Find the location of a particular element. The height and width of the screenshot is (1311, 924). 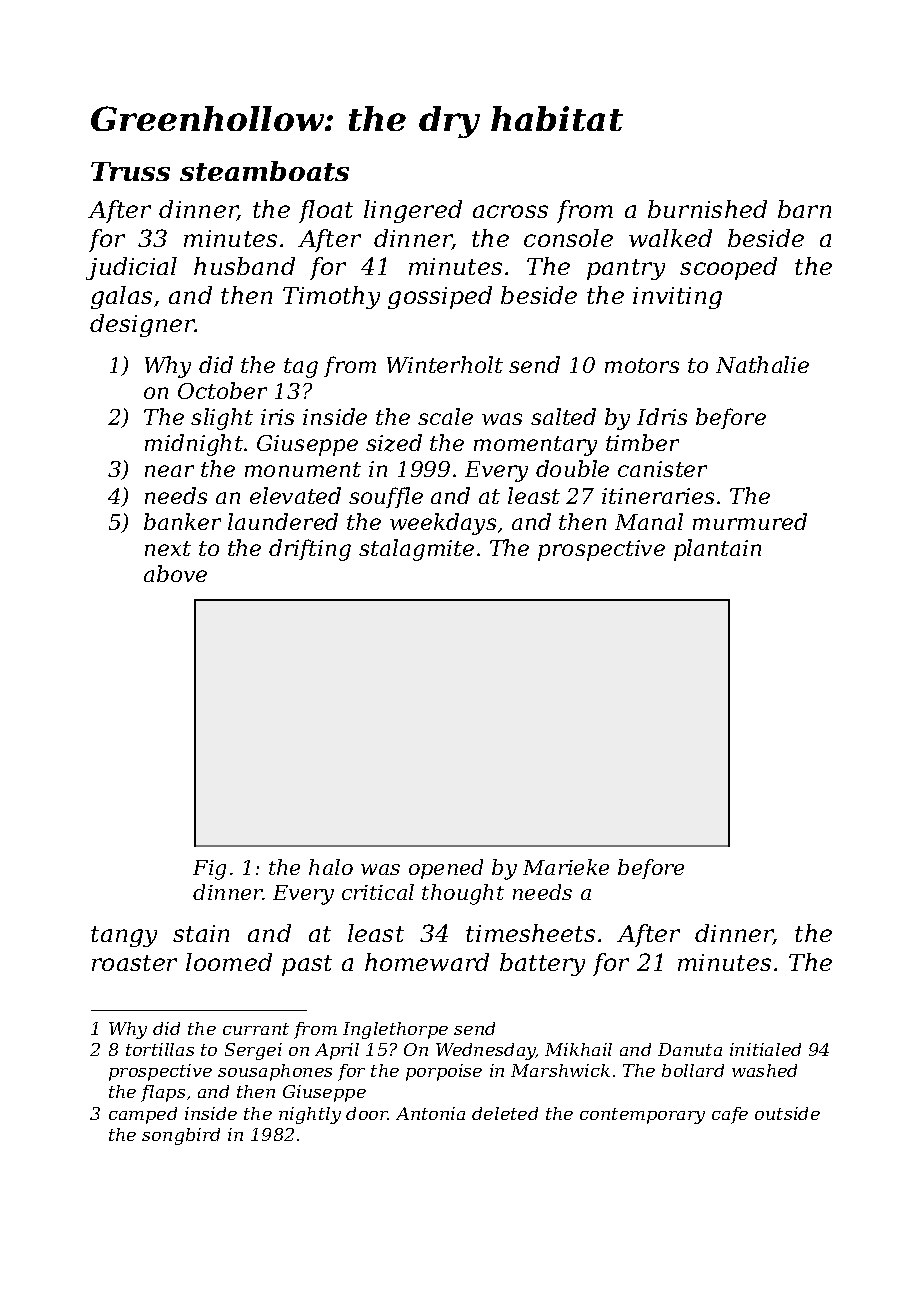

stalagmite is located at coordinates (416, 550).
